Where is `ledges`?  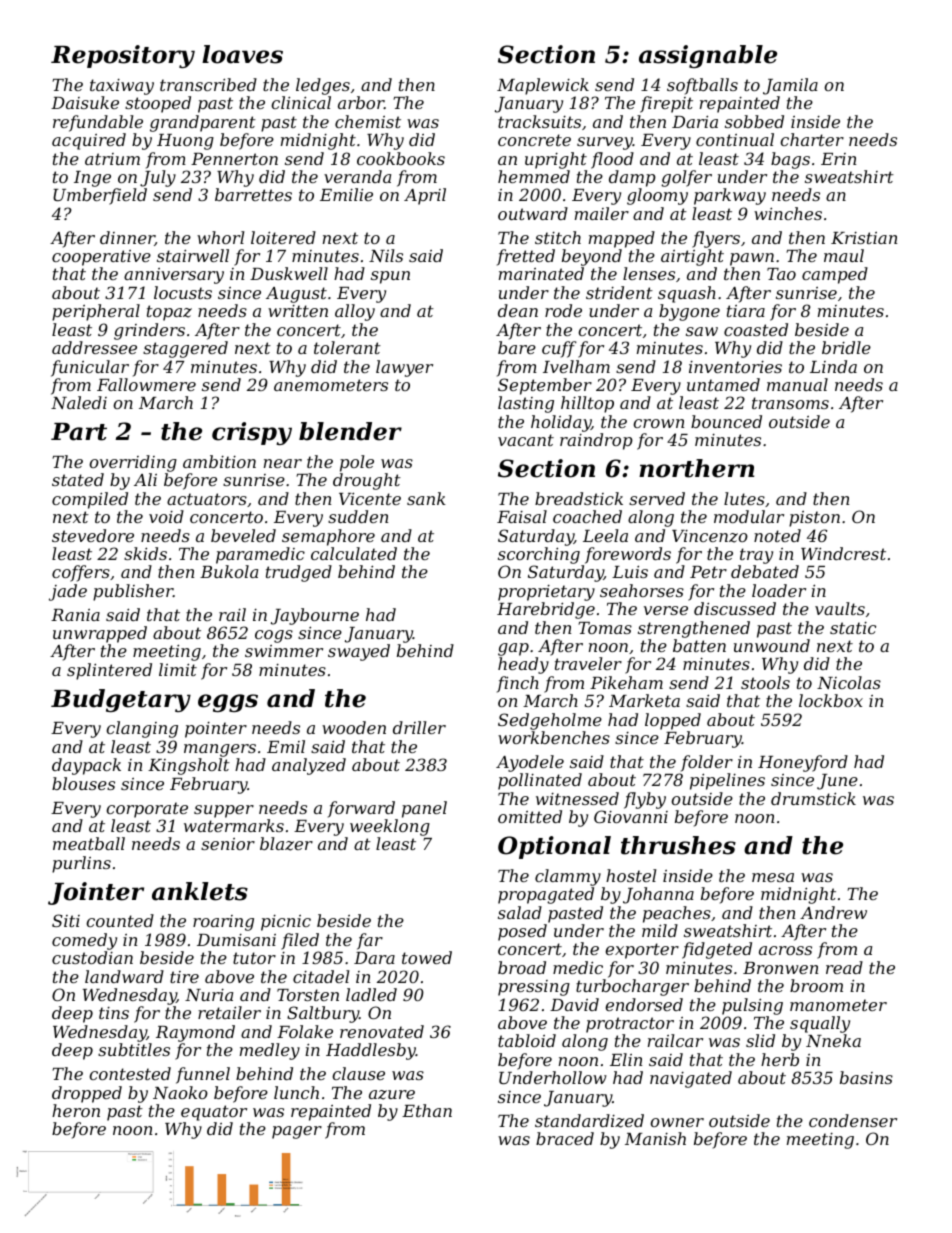 ledges is located at coordinates (323, 86).
